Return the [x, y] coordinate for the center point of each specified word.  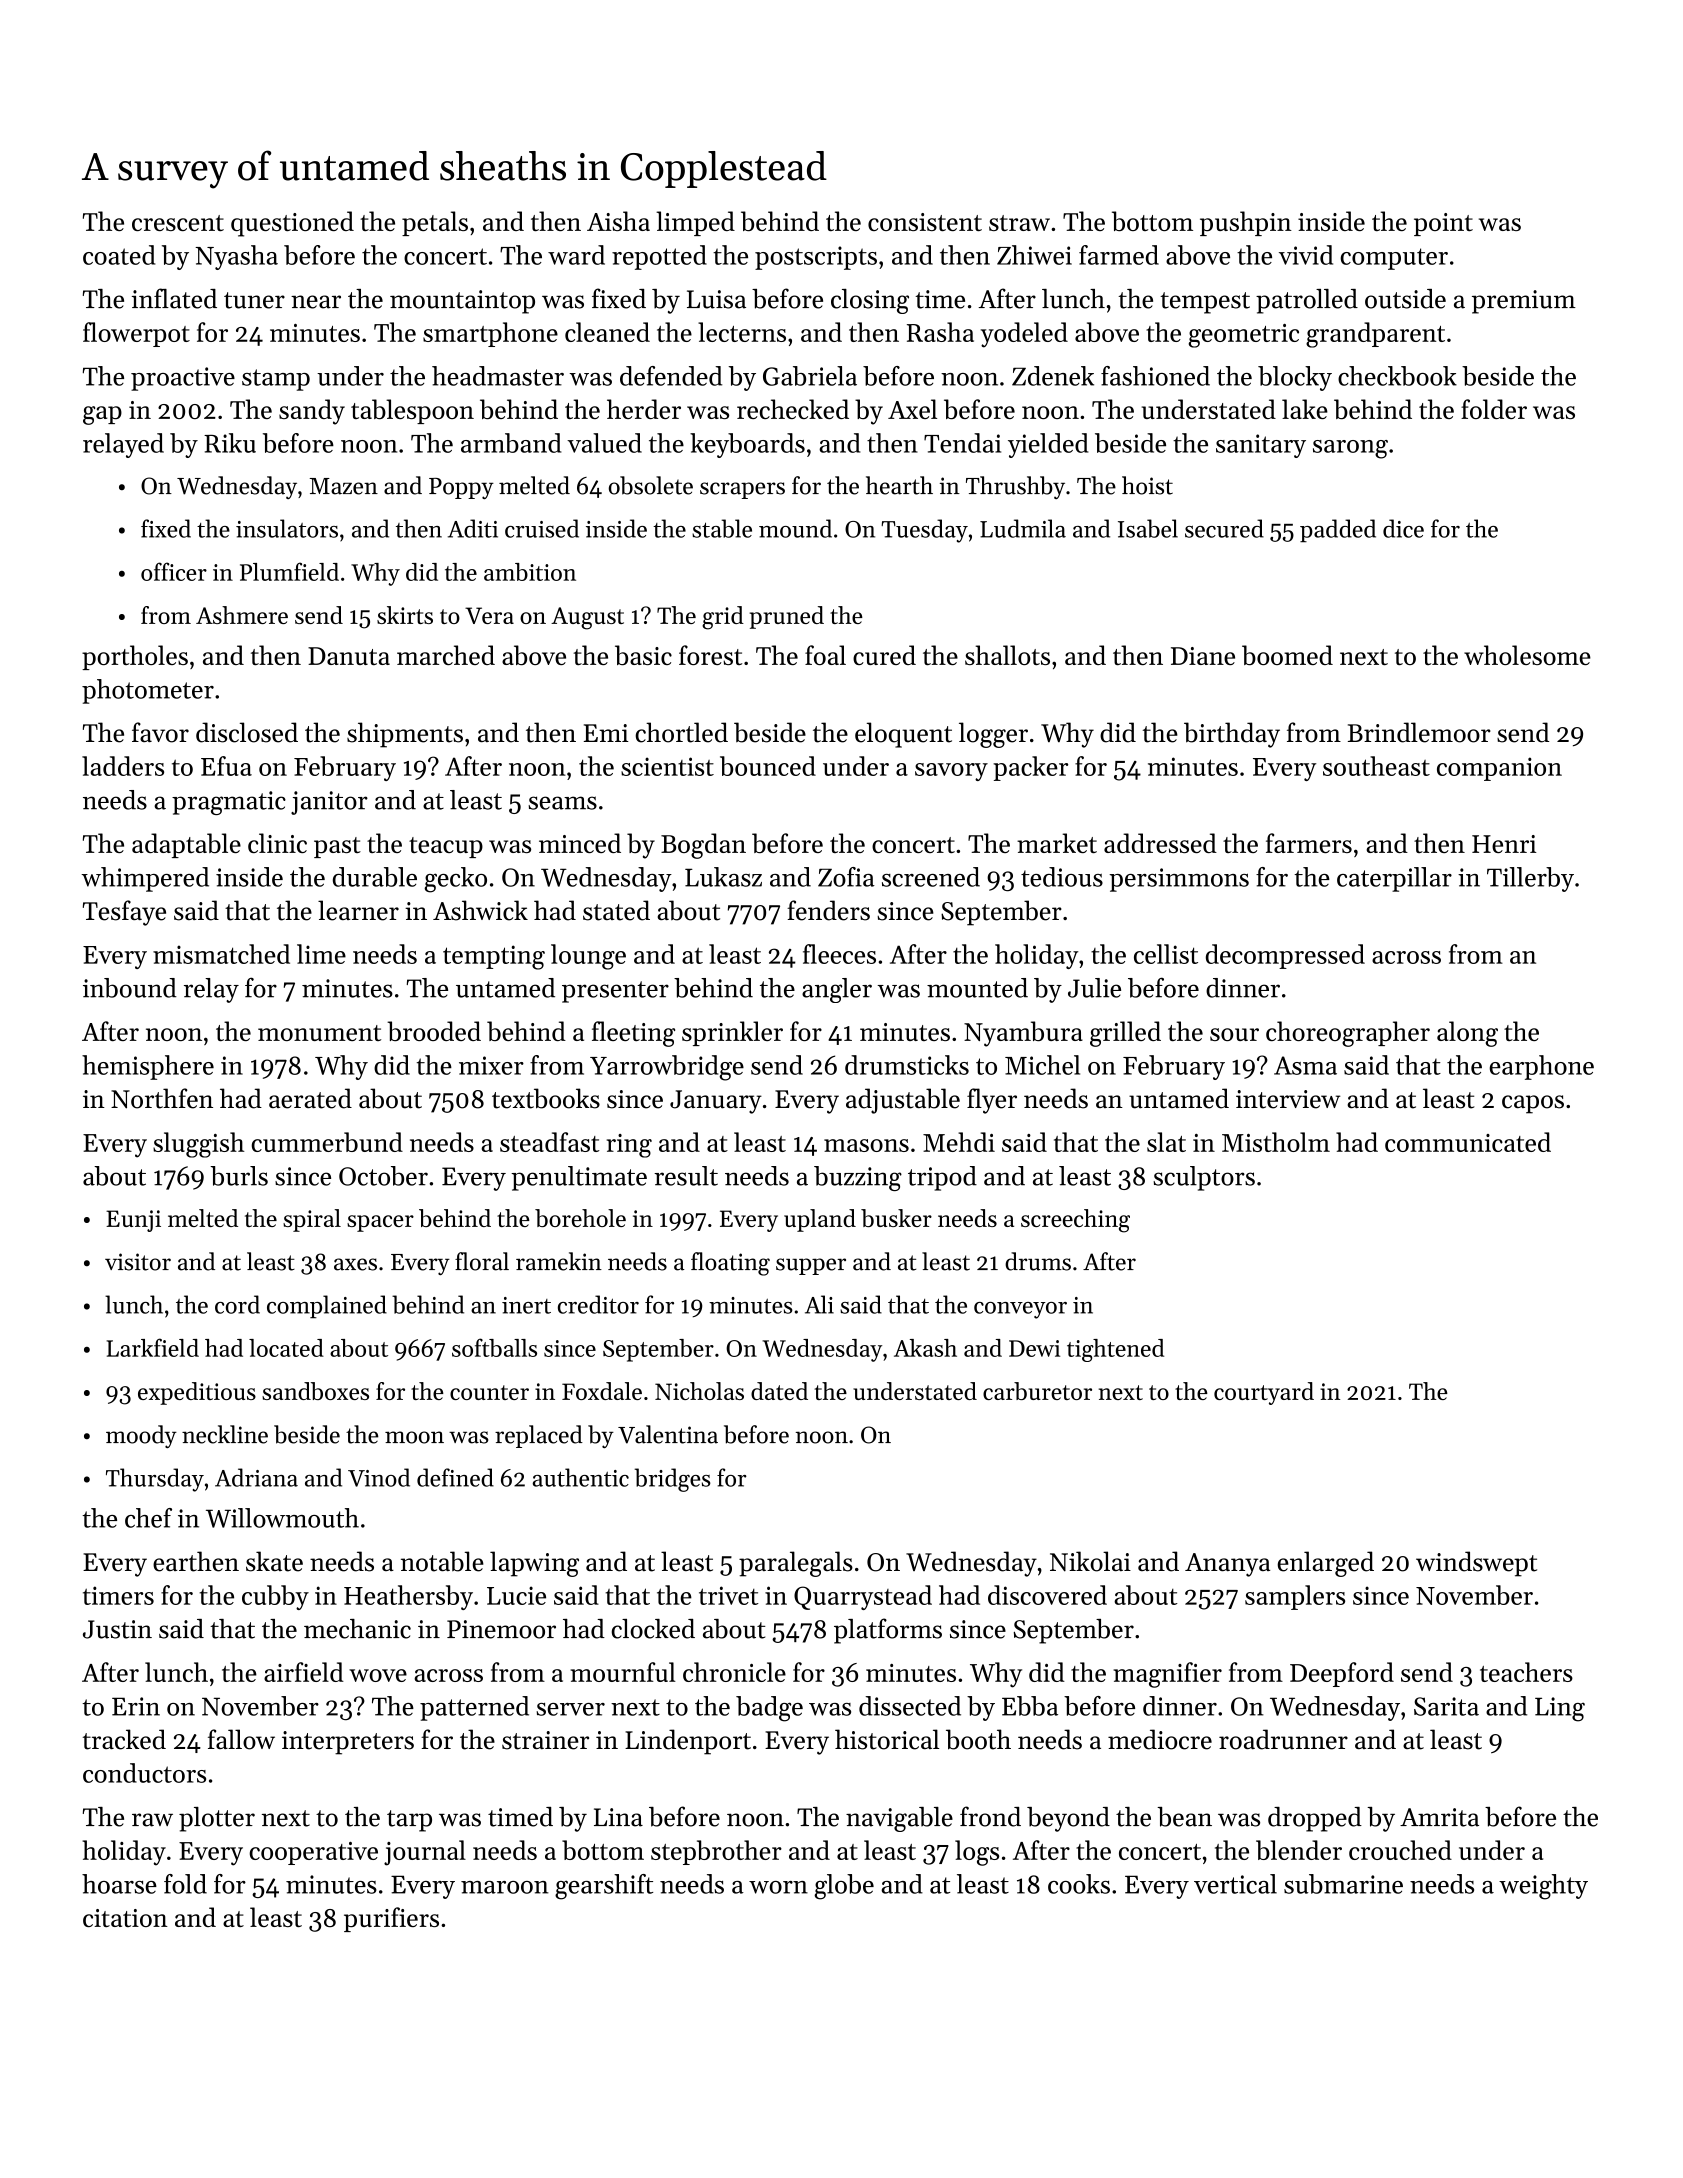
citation [125, 1918]
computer [1394, 259]
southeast [1376, 766]
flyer [992, 1101]
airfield [304, 1672]
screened [931, 877]
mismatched [221, 954]
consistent [925, 222]
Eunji [133, 1221]
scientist [667, 766]
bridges [673, 1480]
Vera [489, 615]
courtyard [1264, 1393]
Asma [1305, 1065]
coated [119, 255]
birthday [1232, 735]
